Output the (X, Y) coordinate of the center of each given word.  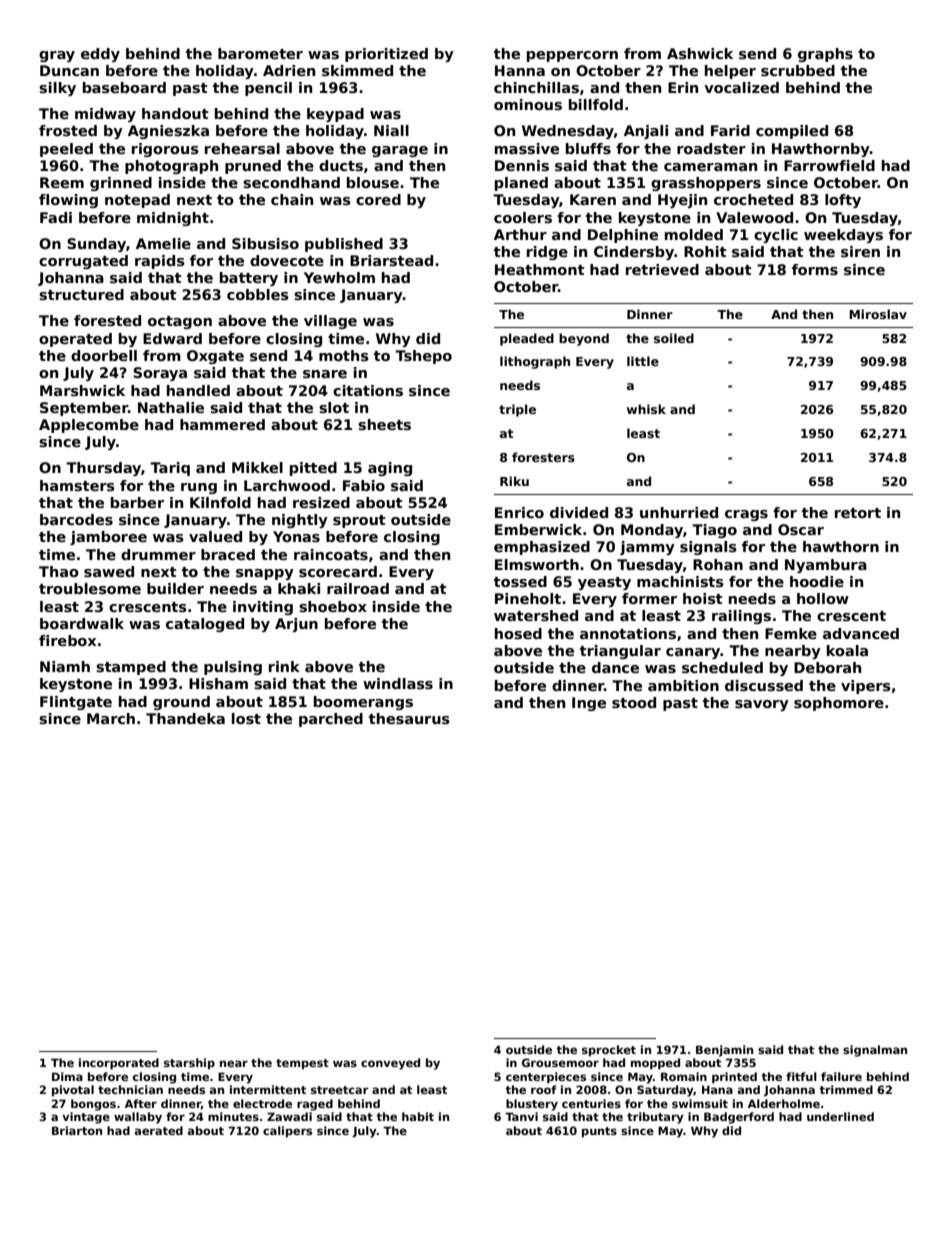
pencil (268, 89)
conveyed (390, 1064)
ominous (528, 104)
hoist (703, 598)
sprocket (609, 1051)
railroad (358, 588)
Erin (683, 87)
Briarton (77, 1130)
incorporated (119, 1064)
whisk (646, 409)
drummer (158, 554)
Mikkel (257, 467)
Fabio (364, 485)
